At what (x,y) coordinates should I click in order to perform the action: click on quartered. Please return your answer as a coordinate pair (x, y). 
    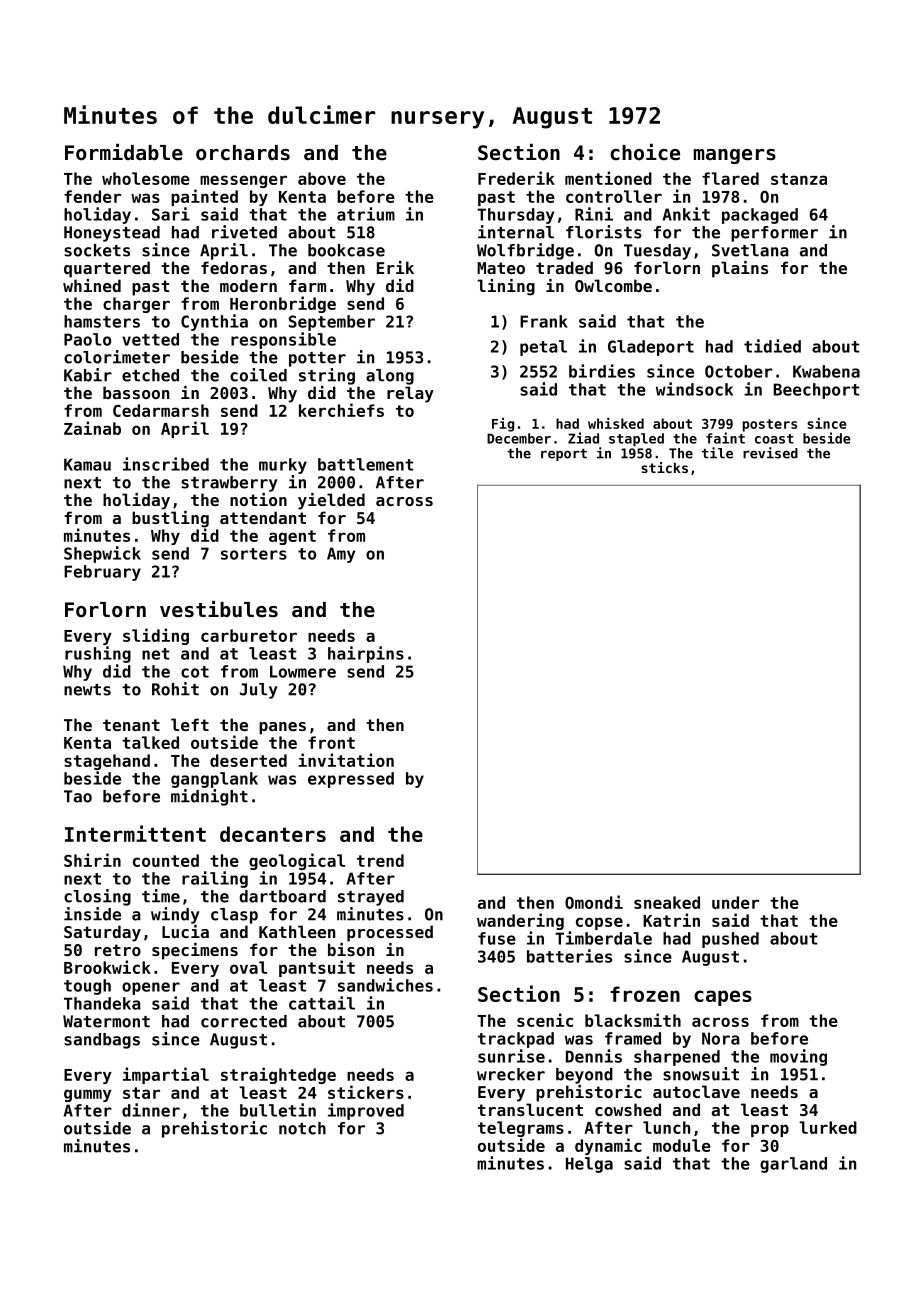
    Looking at the image, I should click on (107, 269).
